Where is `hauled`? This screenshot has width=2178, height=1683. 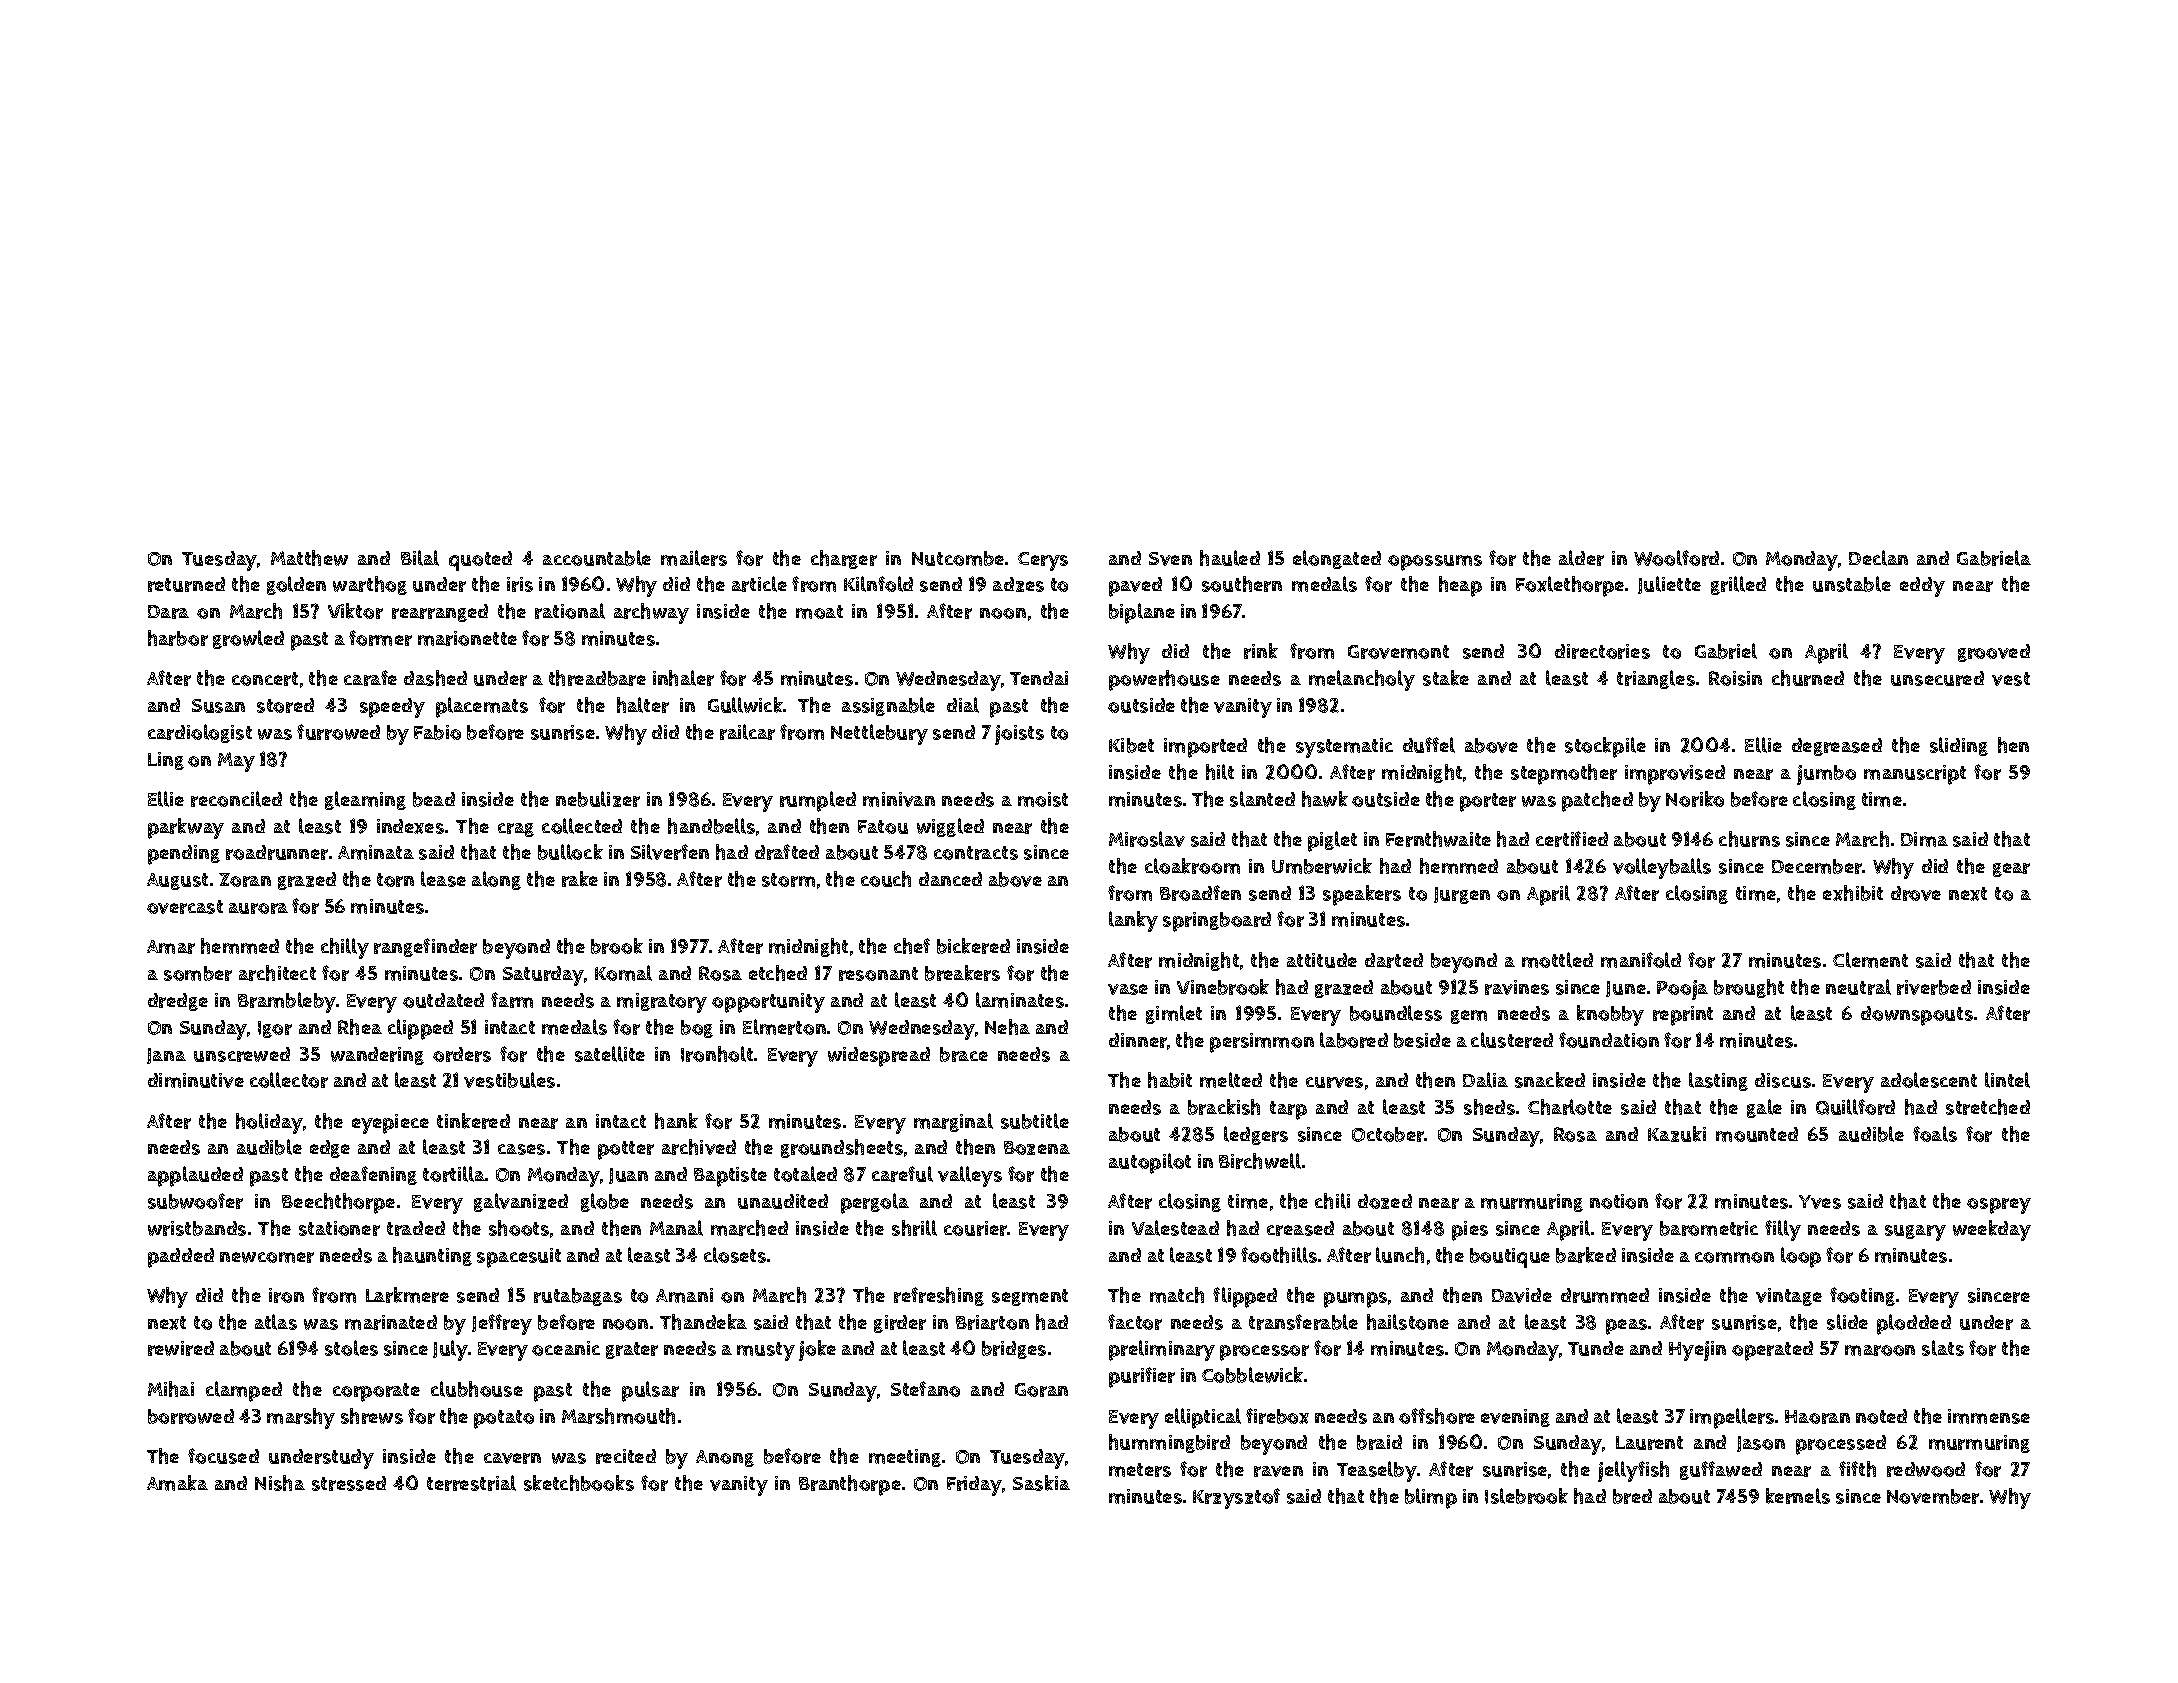
hauled is located at coordinates (1230, 558).
